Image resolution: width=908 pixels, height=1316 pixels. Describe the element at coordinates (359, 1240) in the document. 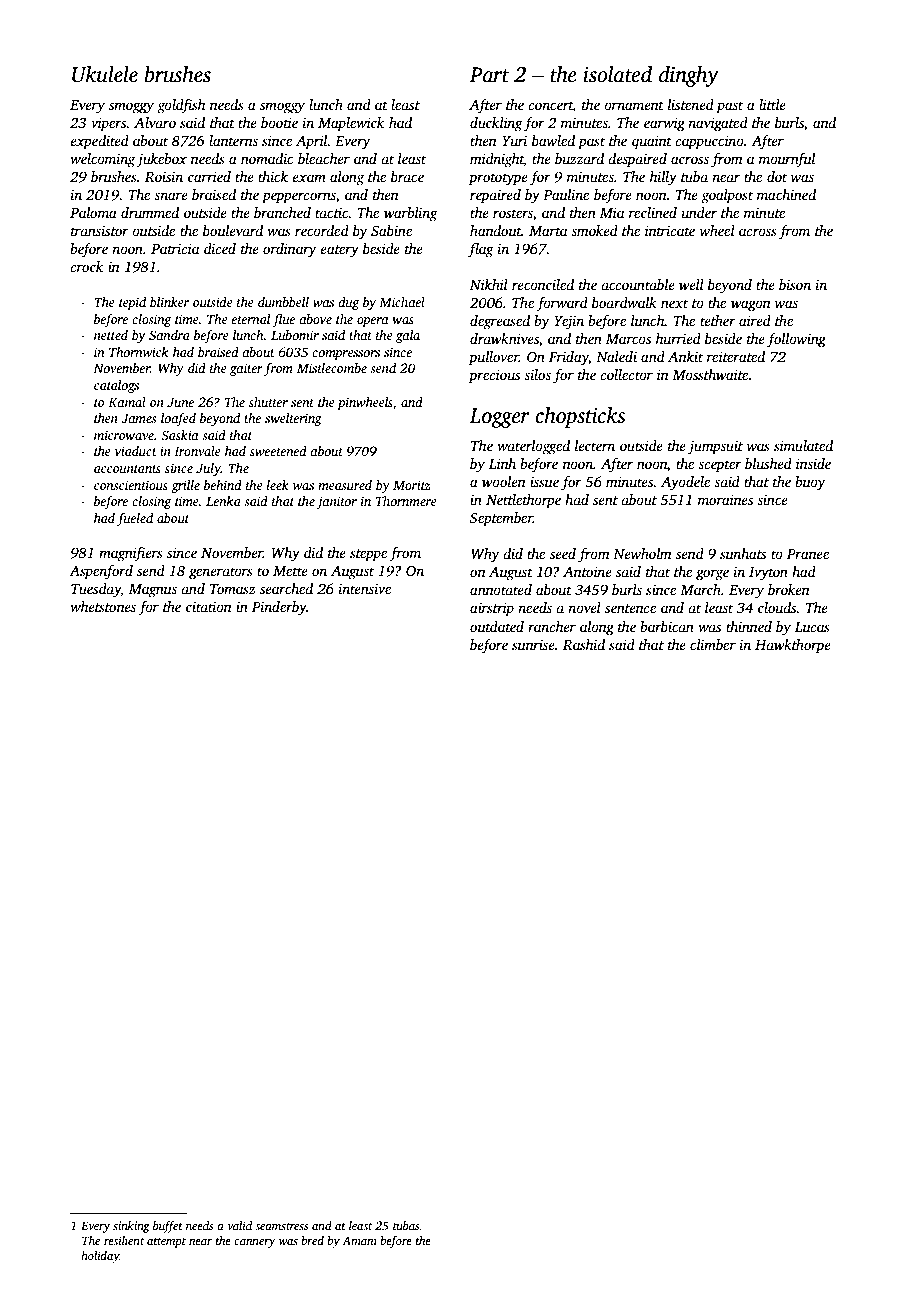

I see `Amani` at that location.
